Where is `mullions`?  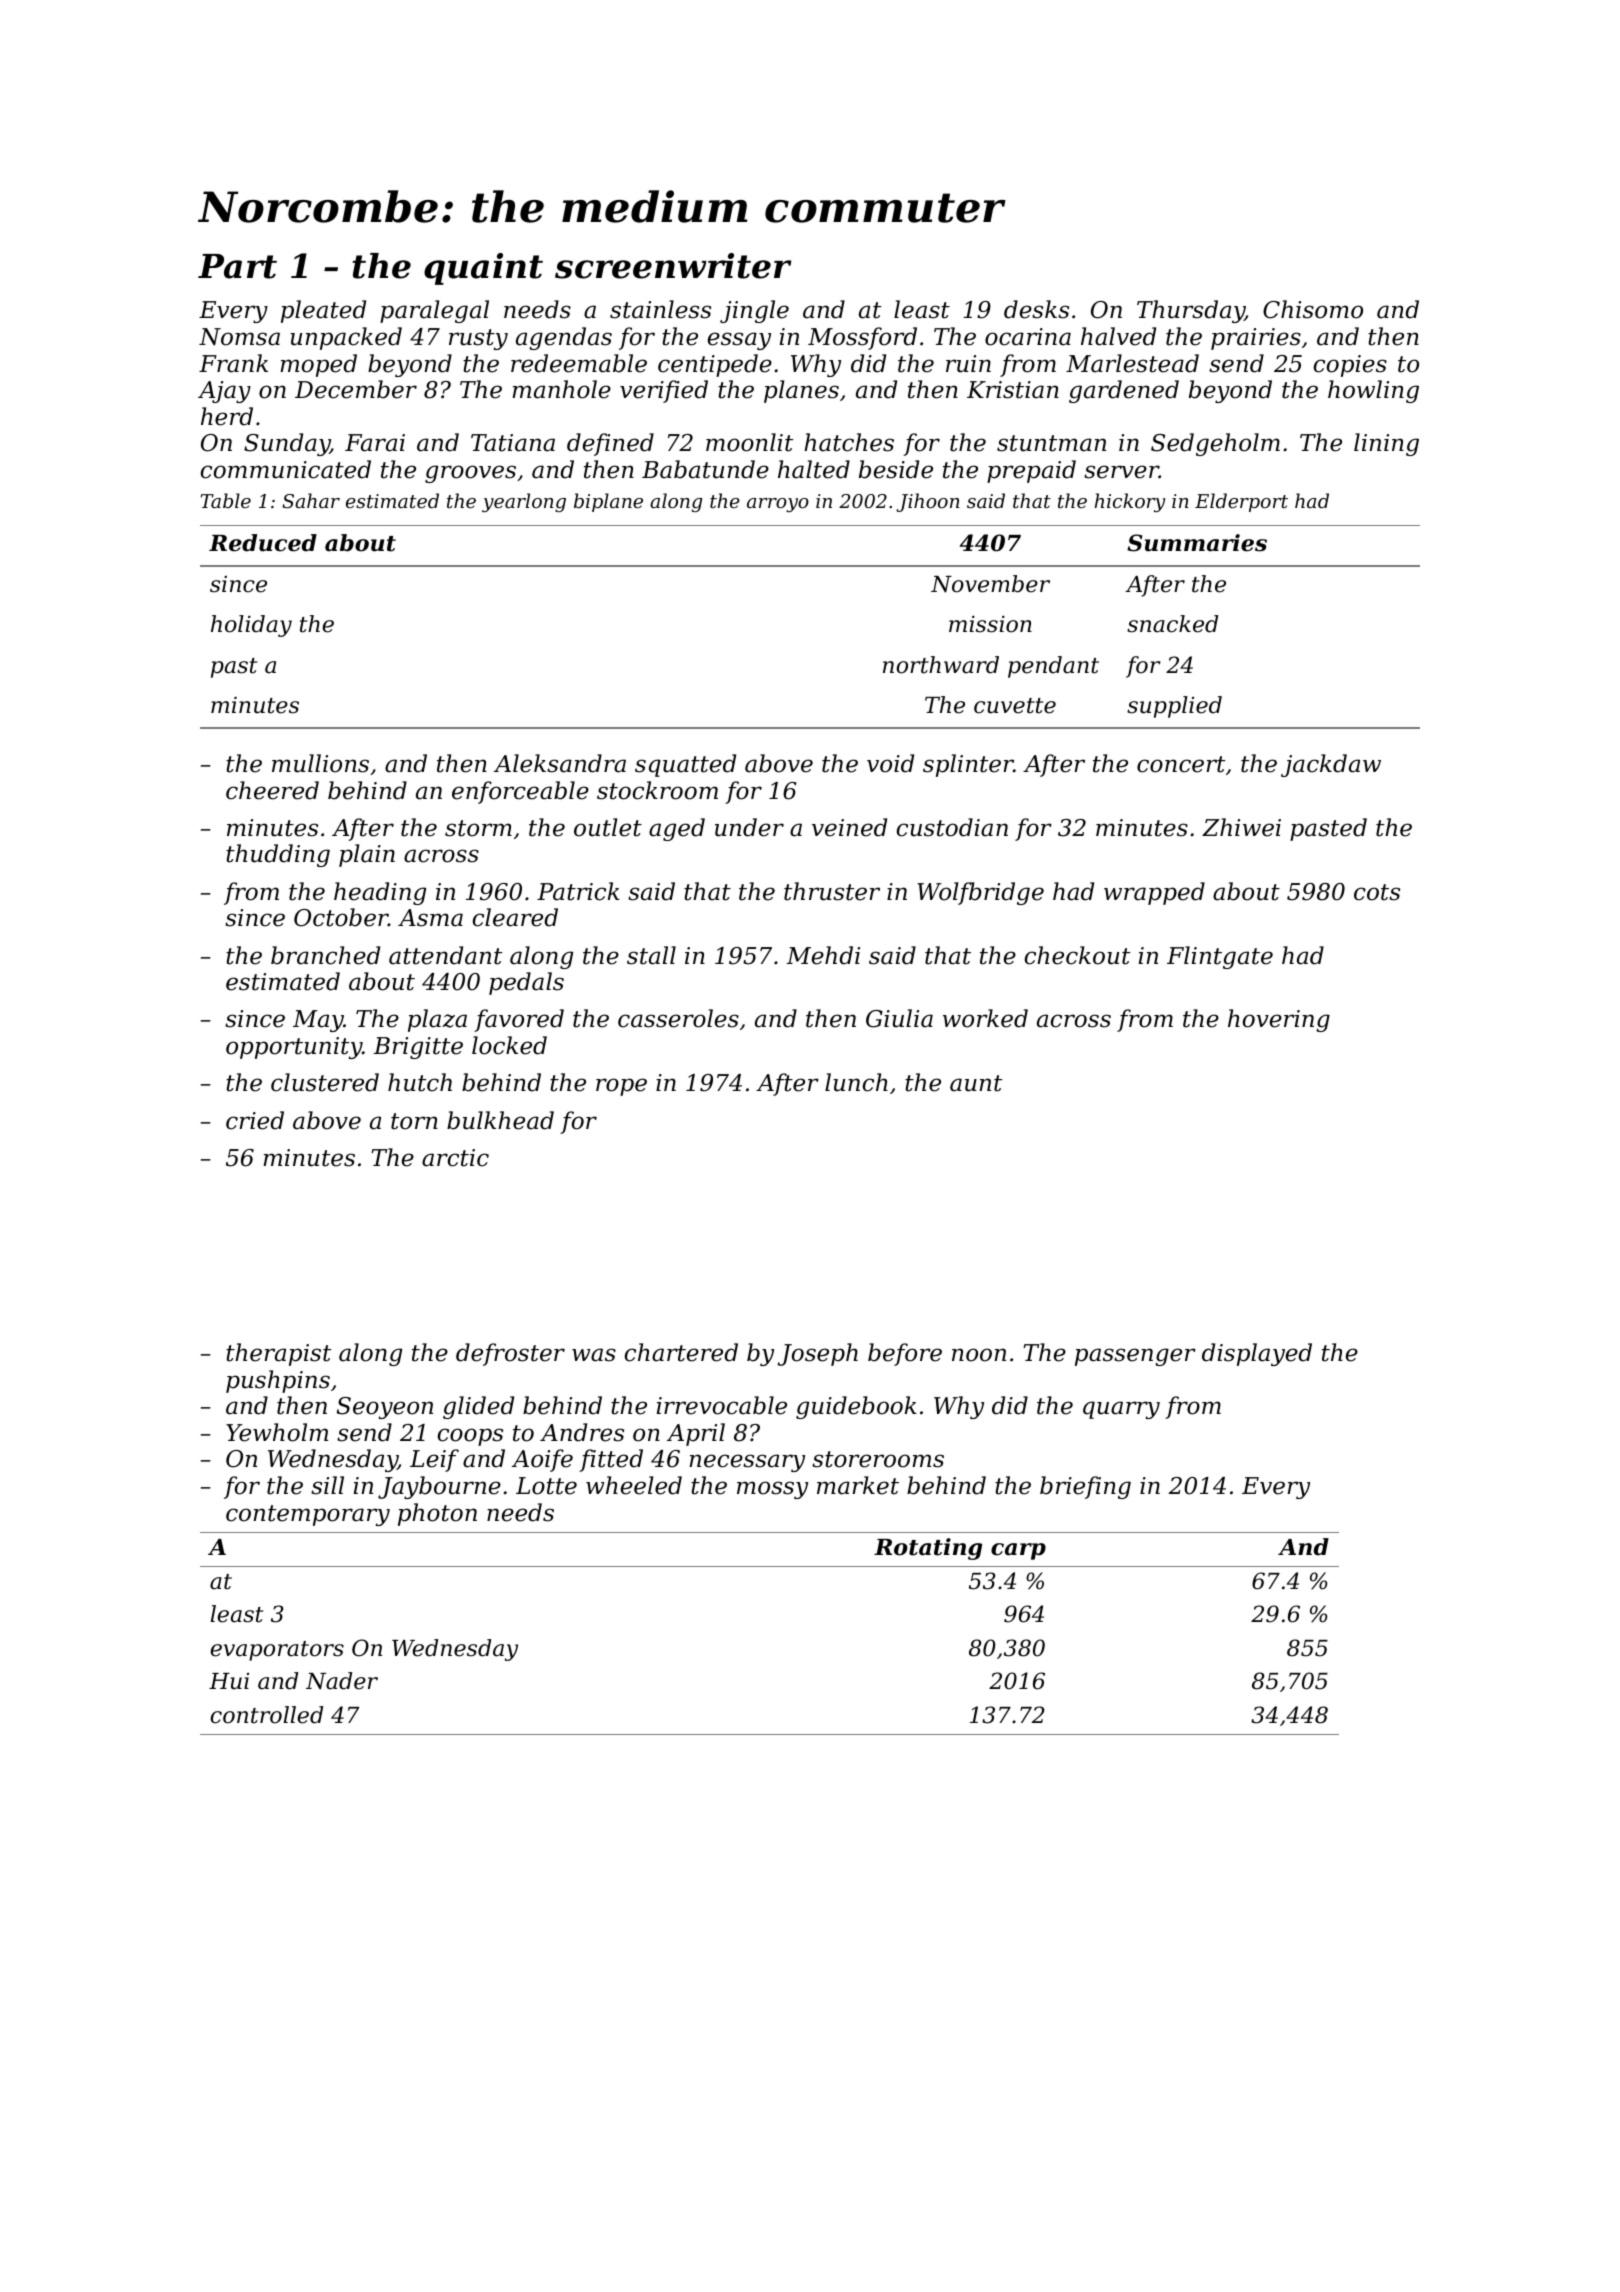
mullions is located at coordinates (320, 763).
